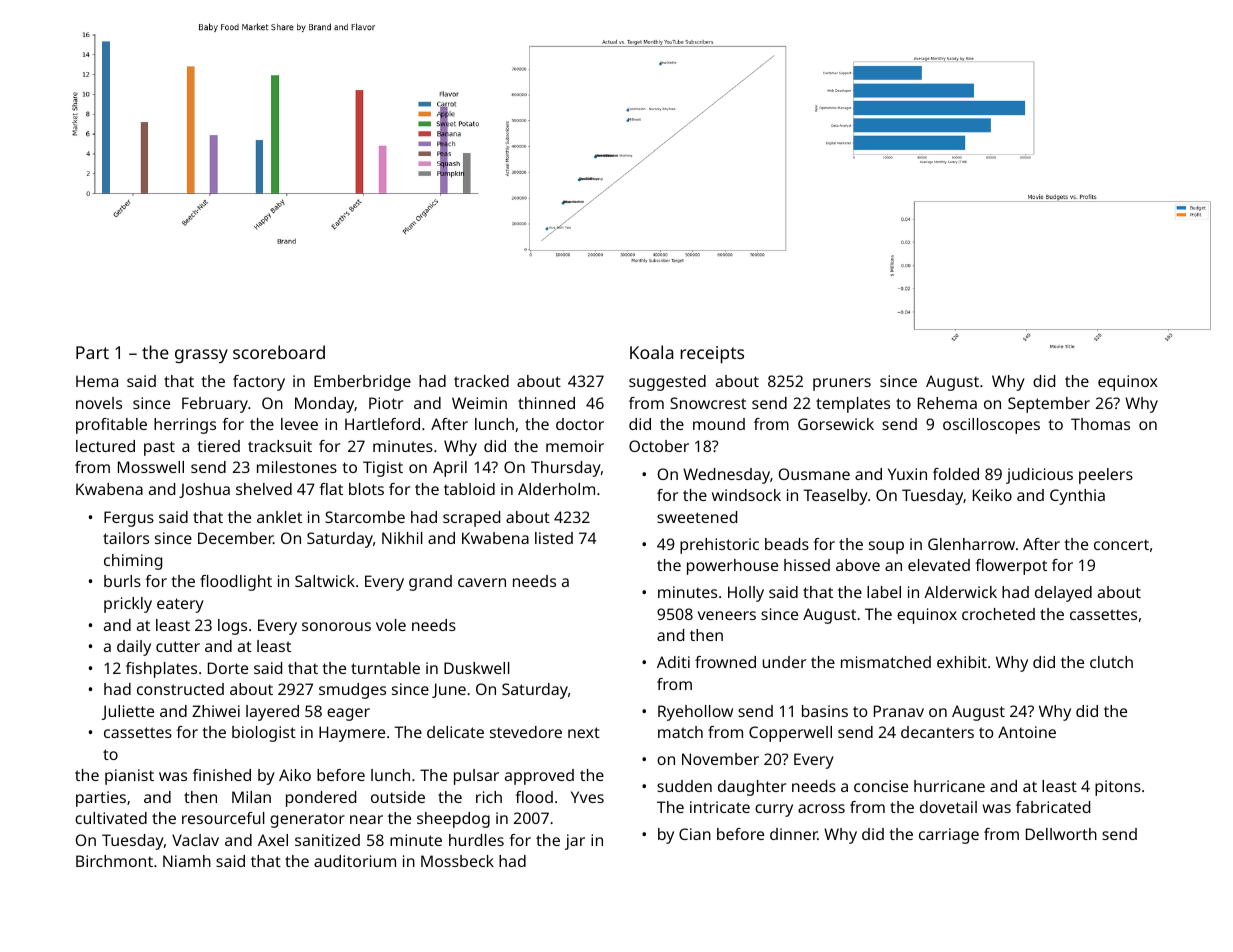 Image resolution: width=1233 pixels, height=952 pixels. What do you see at coordinates (652, 352) in the screenshot?
I see `Koala` at bounding box center [652, 352].
